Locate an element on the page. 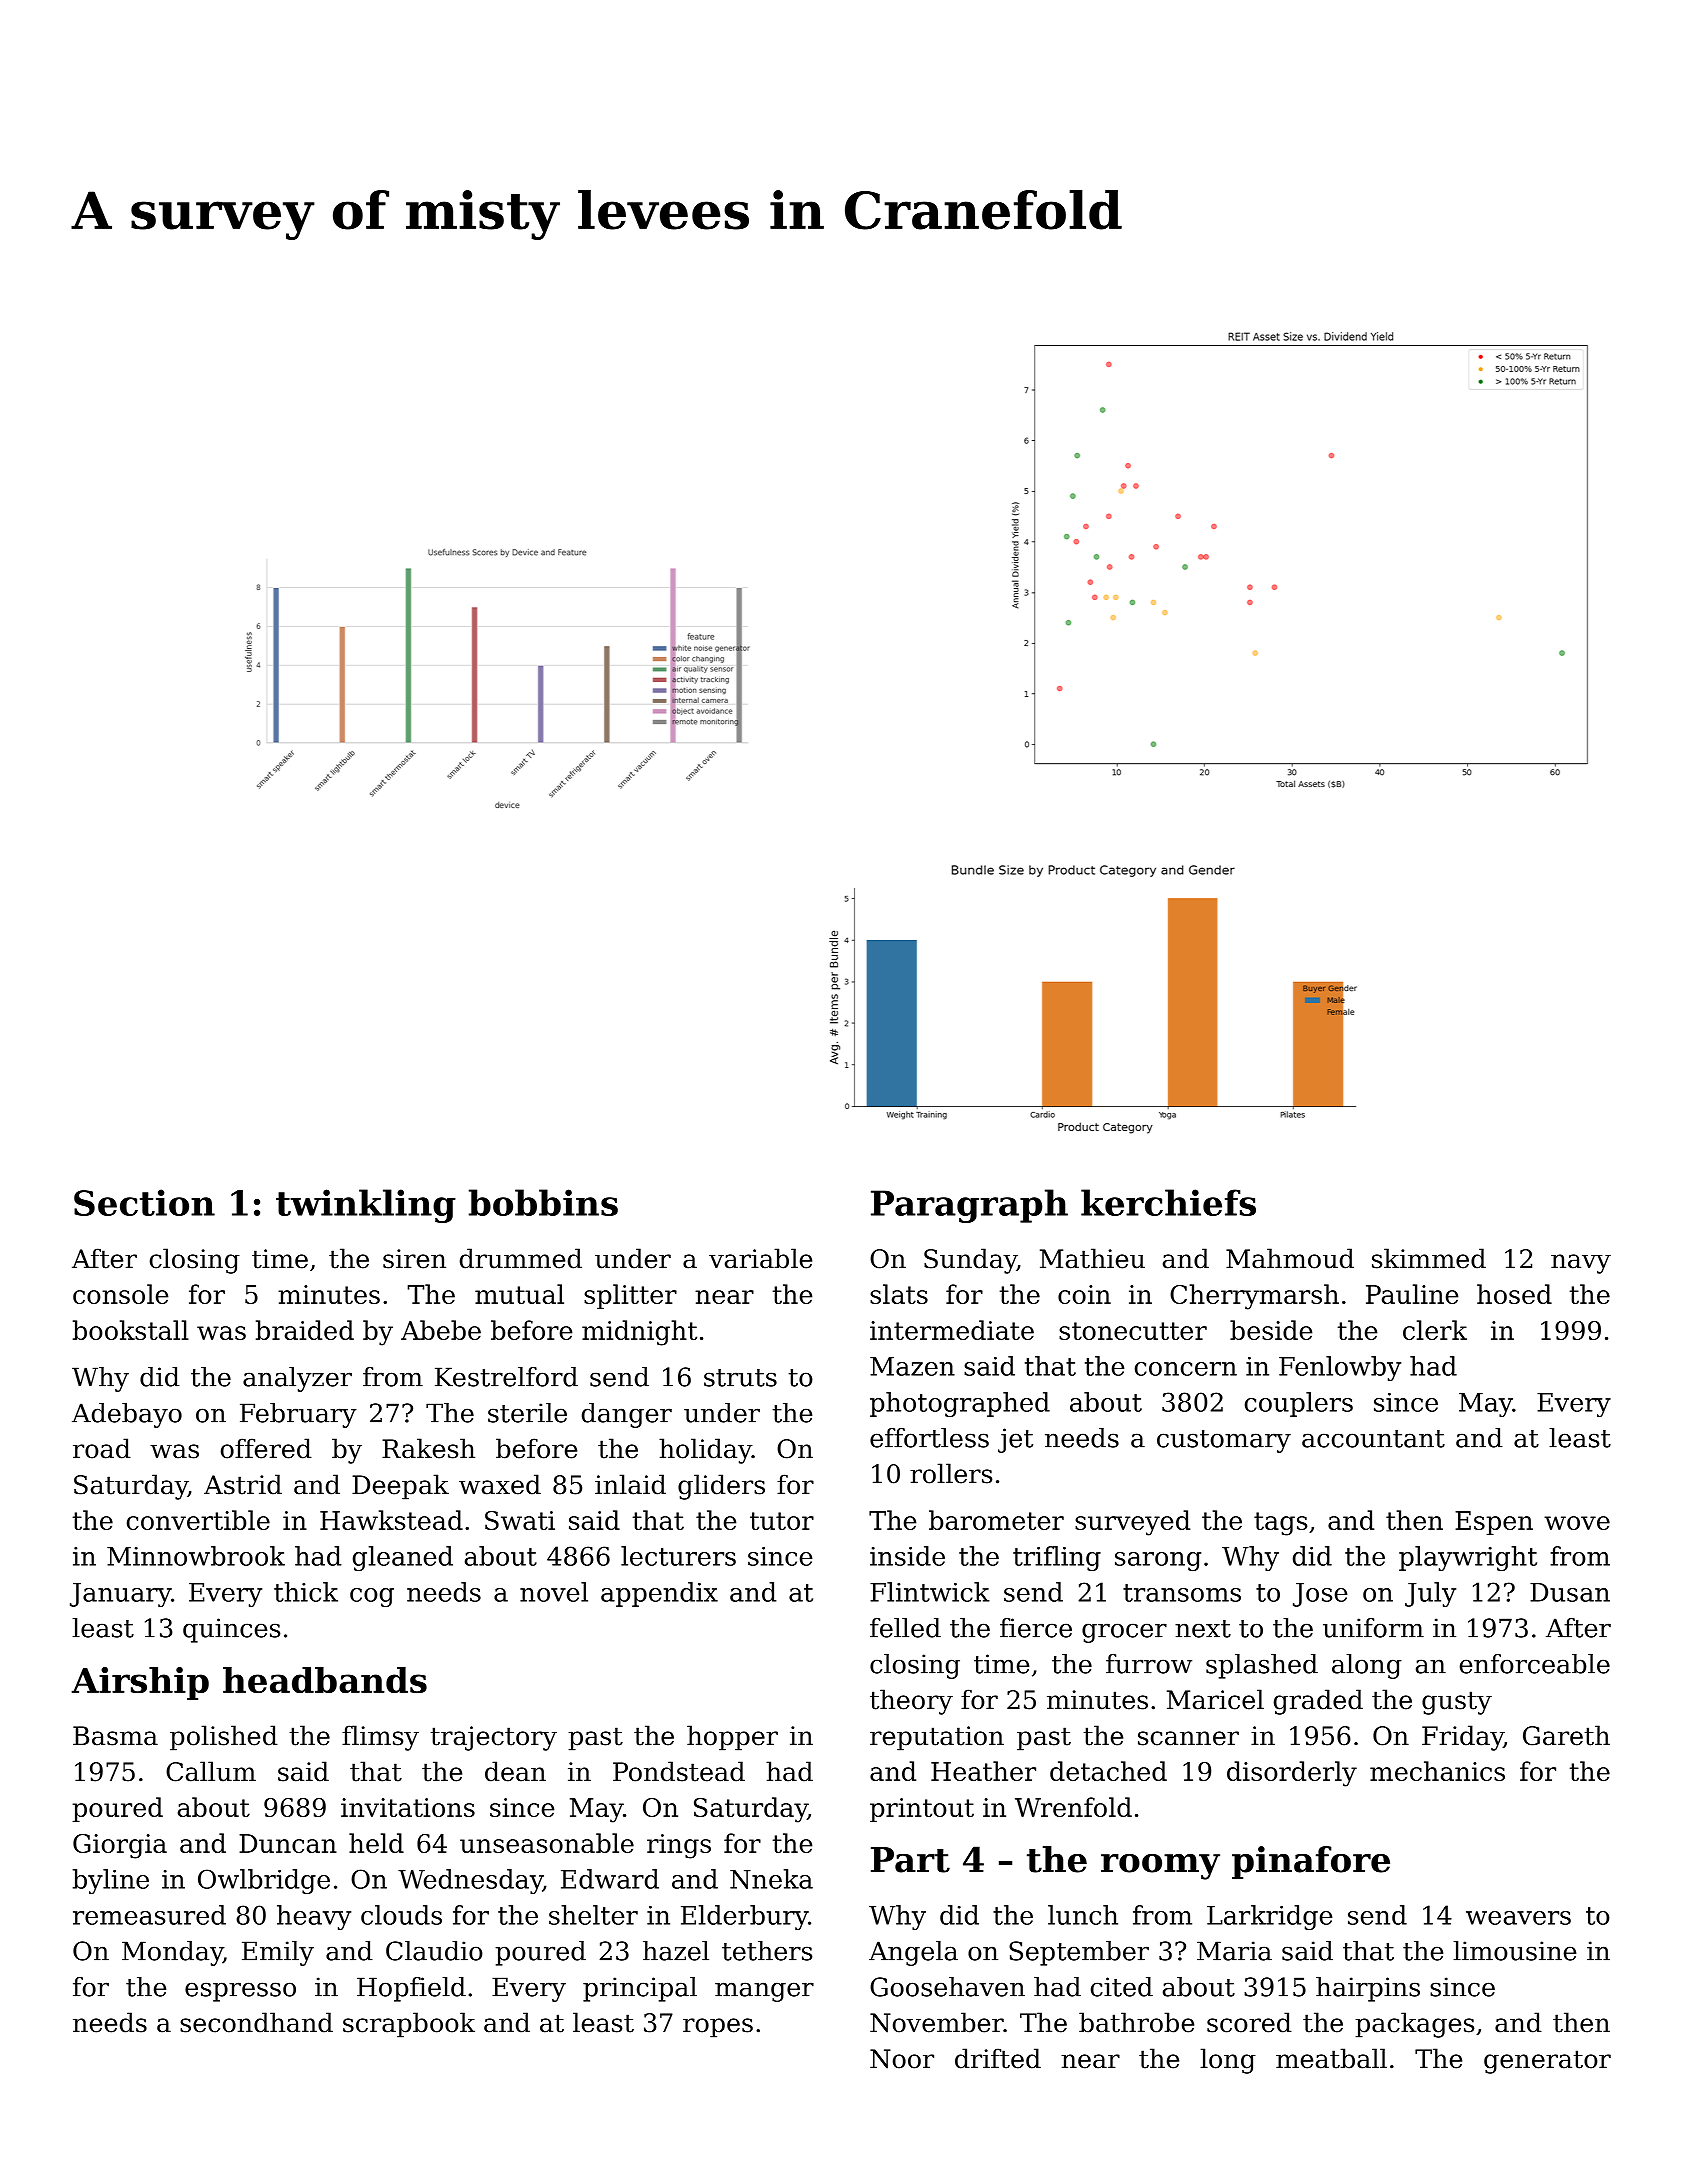 The width and height of the image is (1683, 2178). packages is located at coordinates (1414, 2025).
